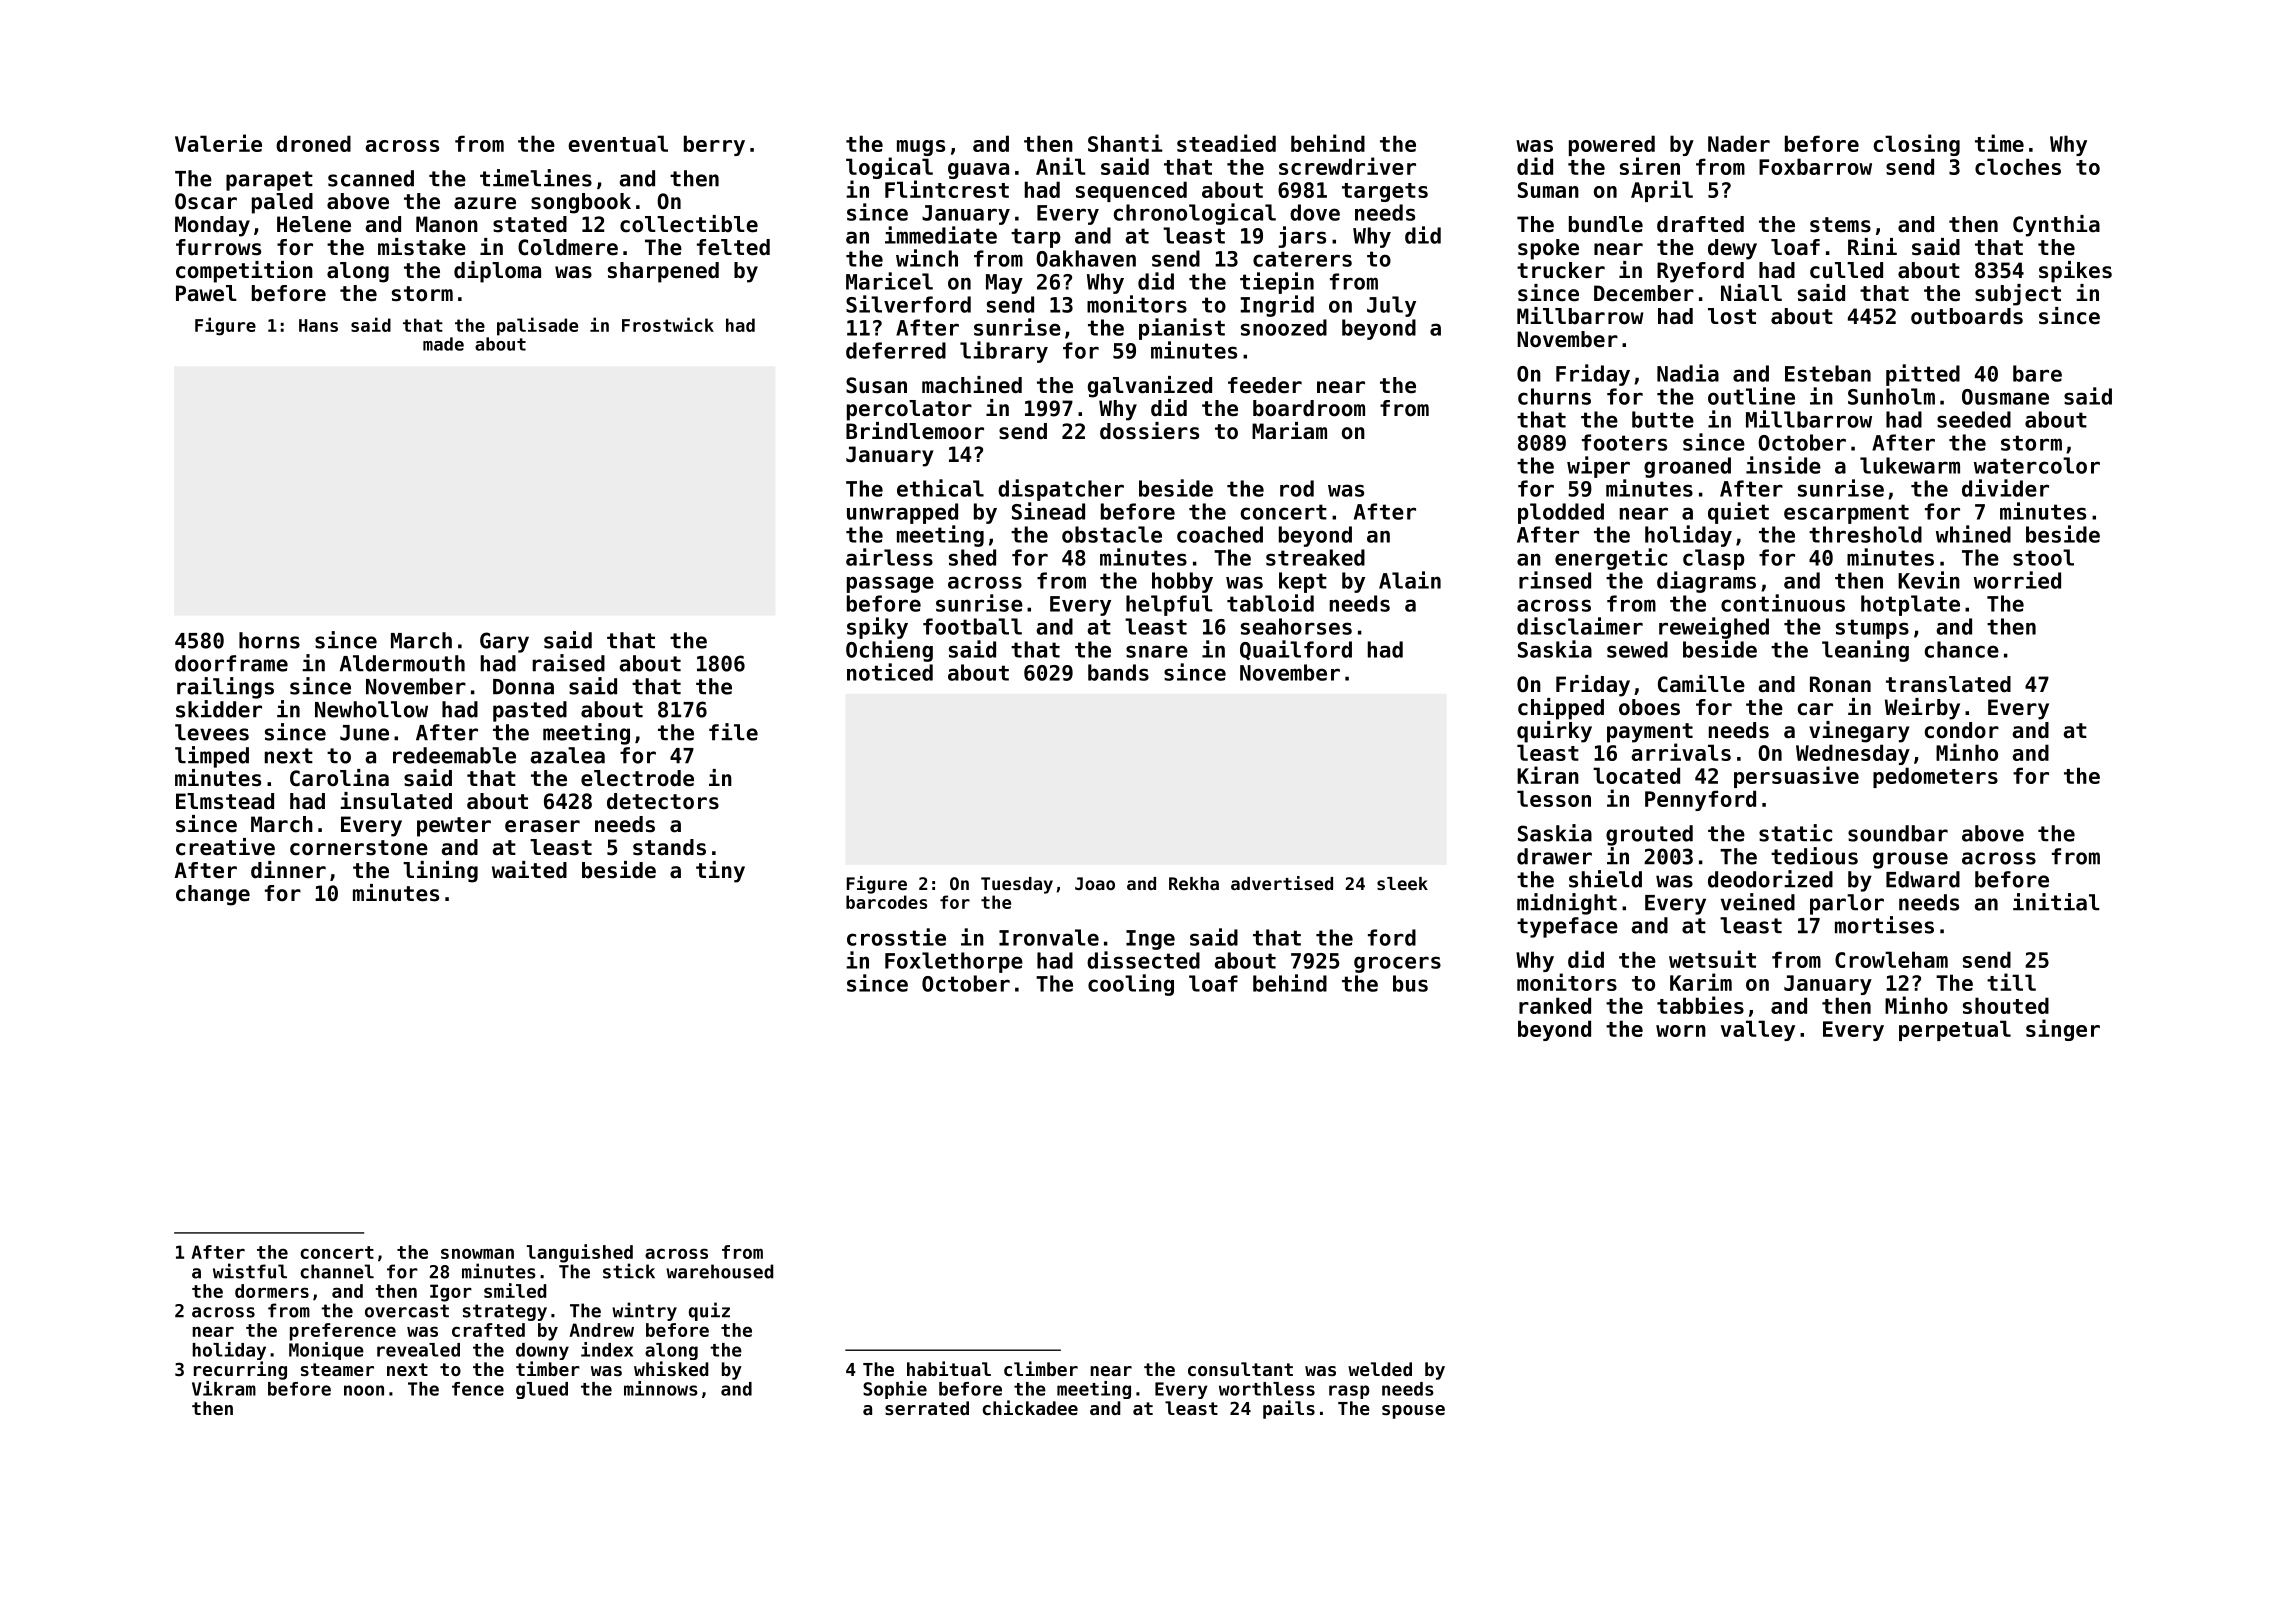 This screenshot has height=1620, width=2292. What do you see at coordinates (1315, 557) in the screenshot?
I see `streaked` at bounding box center [1315, 557].
